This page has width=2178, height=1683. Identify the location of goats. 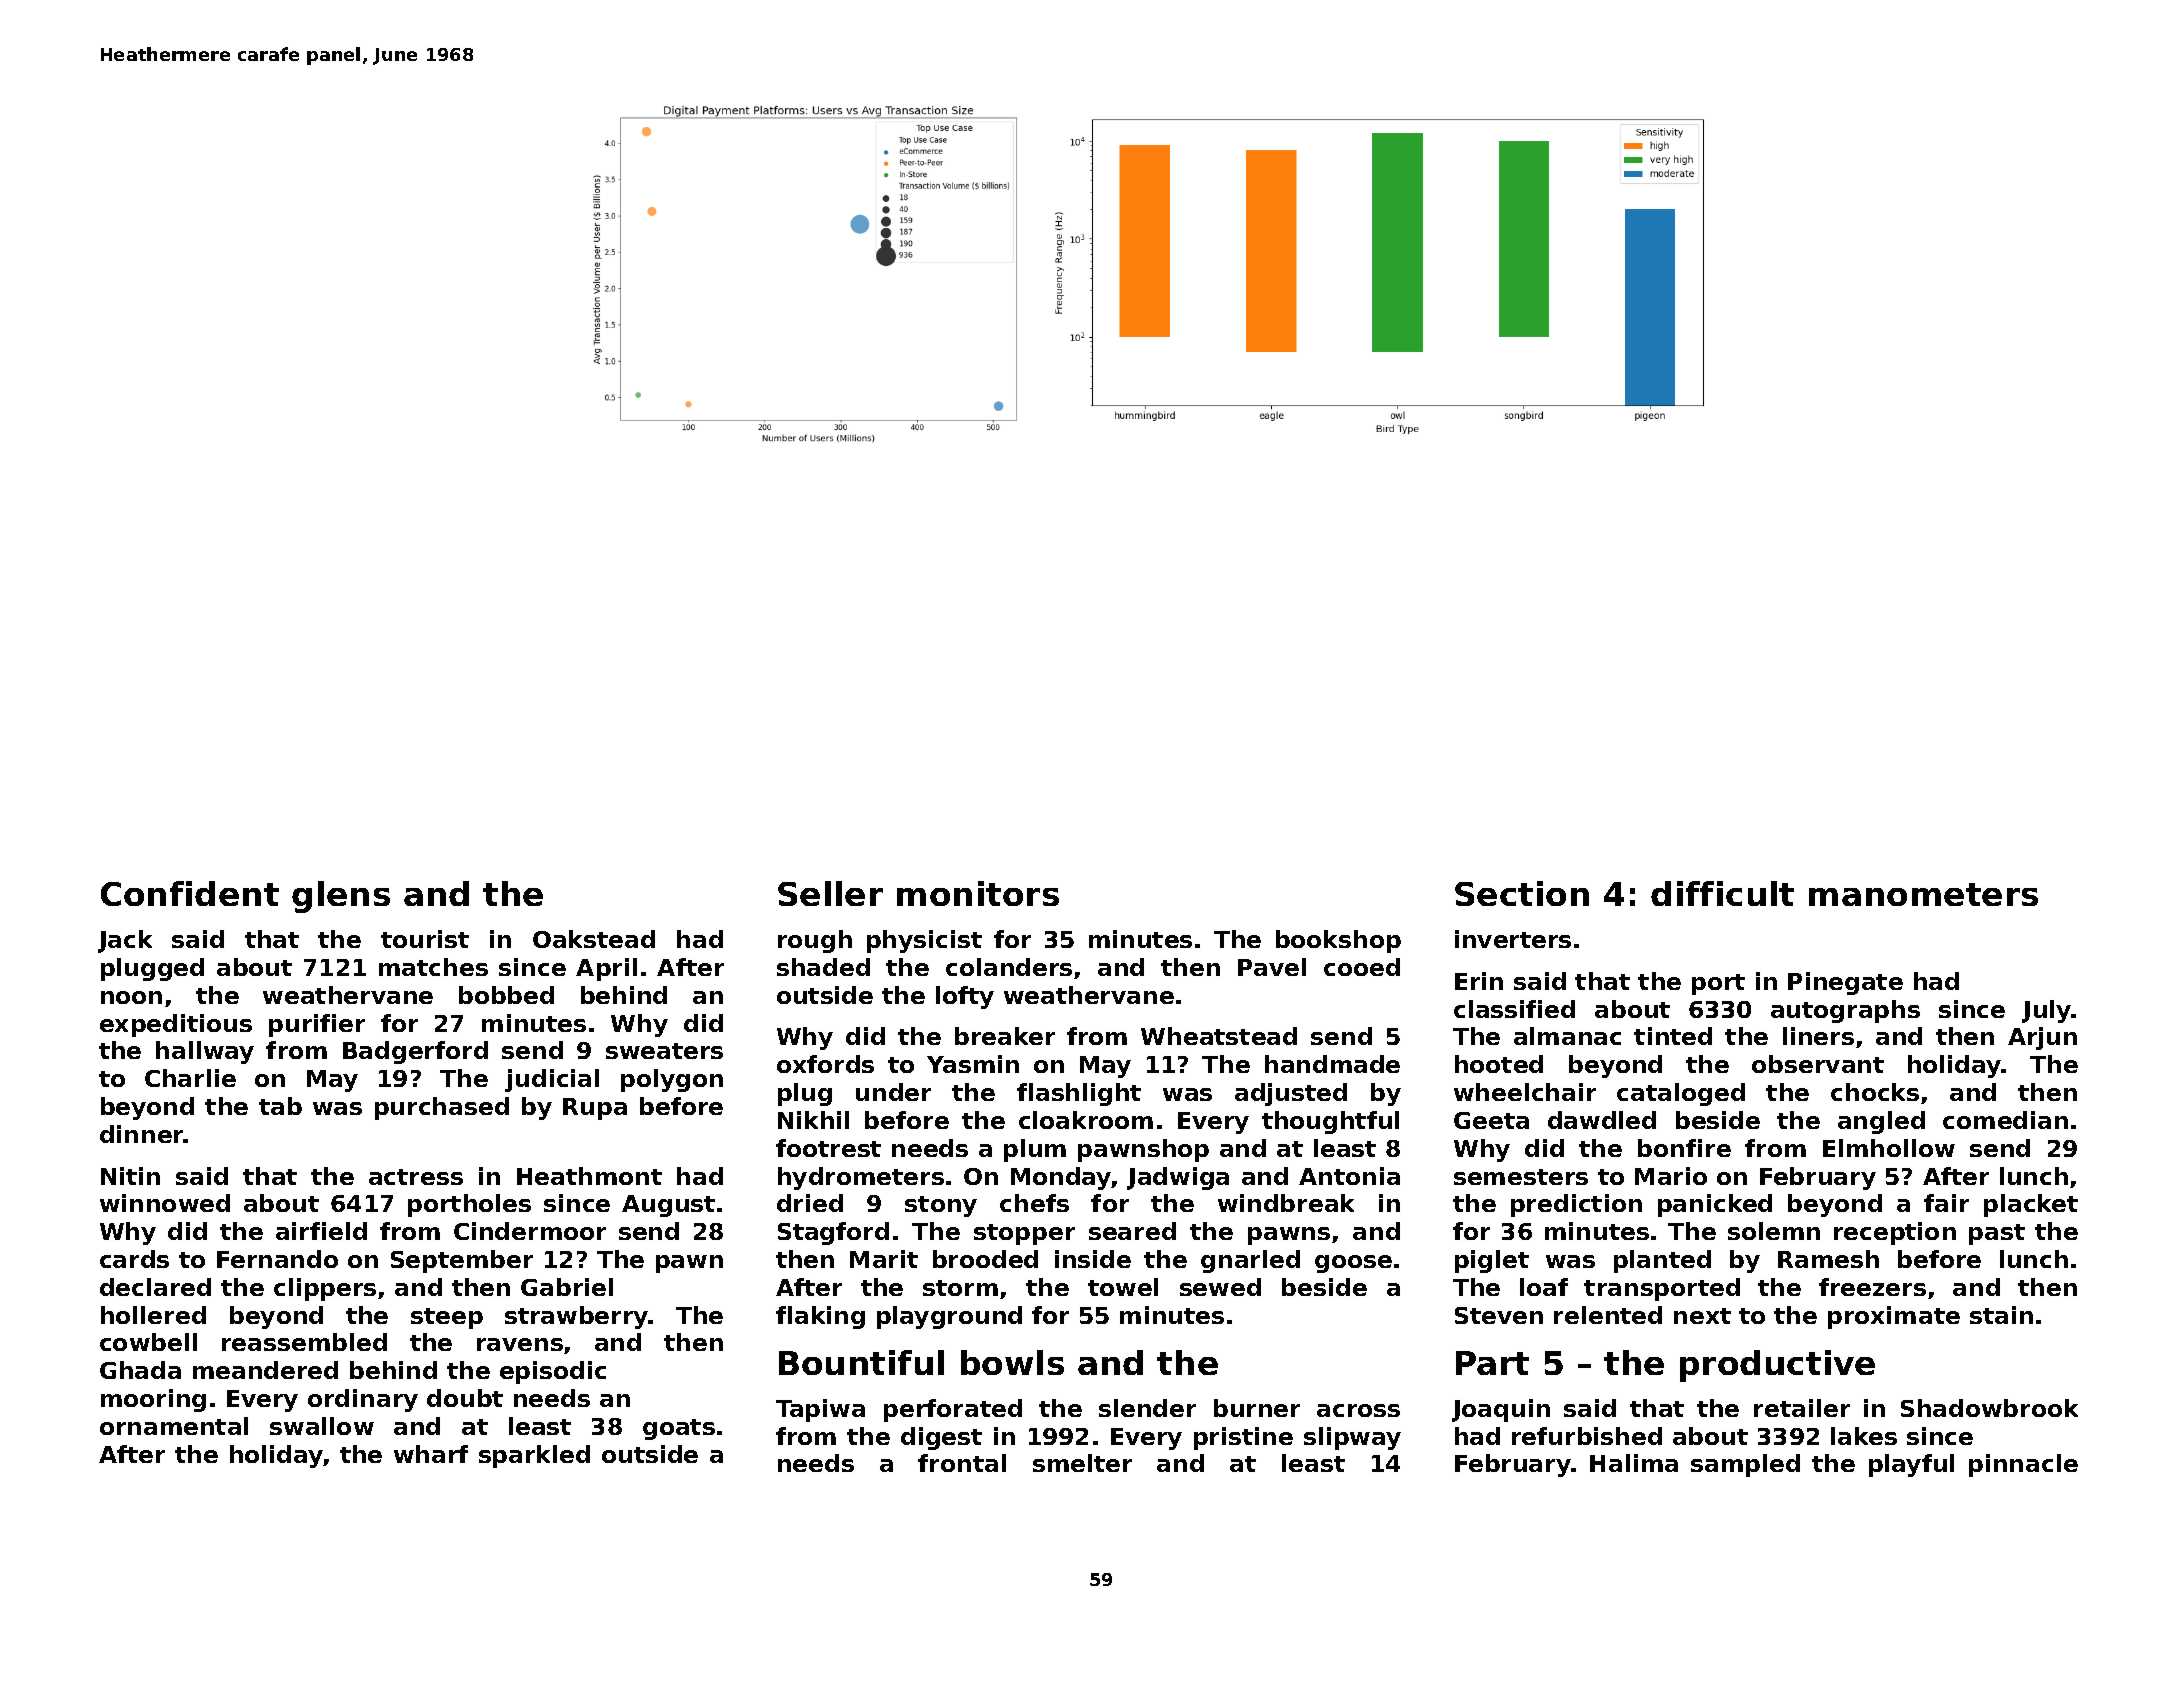
(679, 1429).
